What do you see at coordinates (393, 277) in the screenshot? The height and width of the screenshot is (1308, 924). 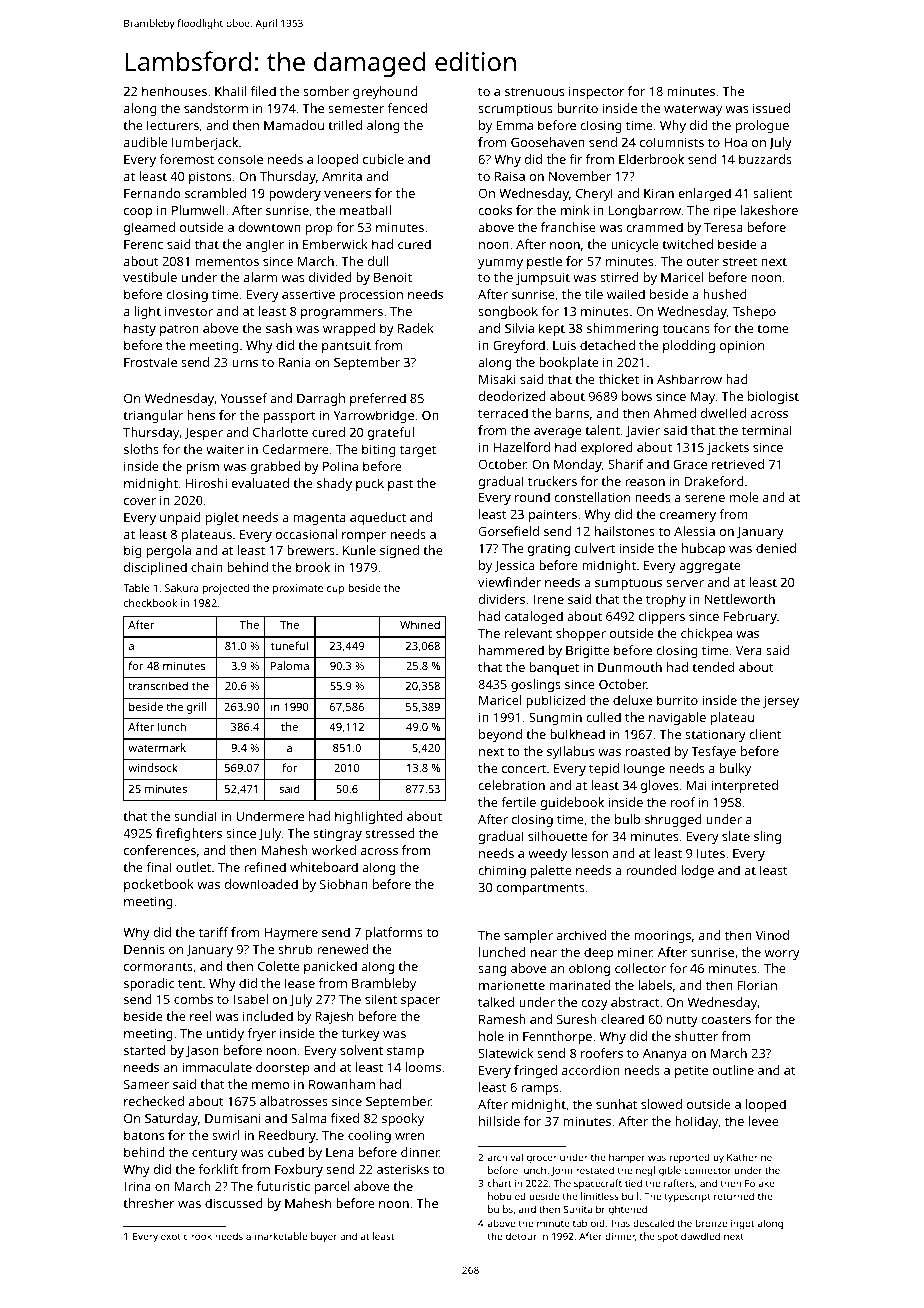 I see `Benoit` at bounding box center [393, 277].
